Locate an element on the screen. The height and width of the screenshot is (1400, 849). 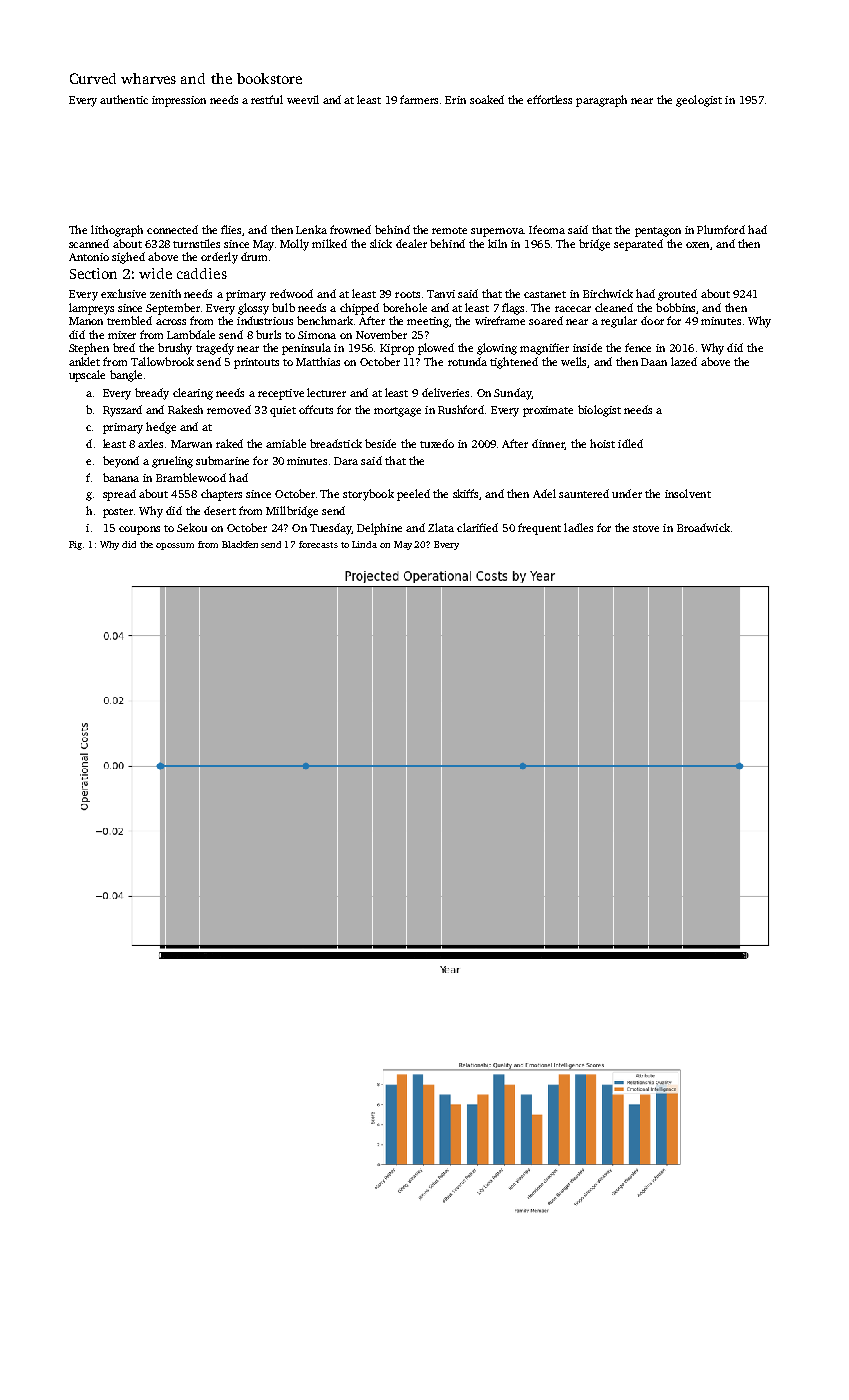
wireframe is located at coordinates (500, 320).
